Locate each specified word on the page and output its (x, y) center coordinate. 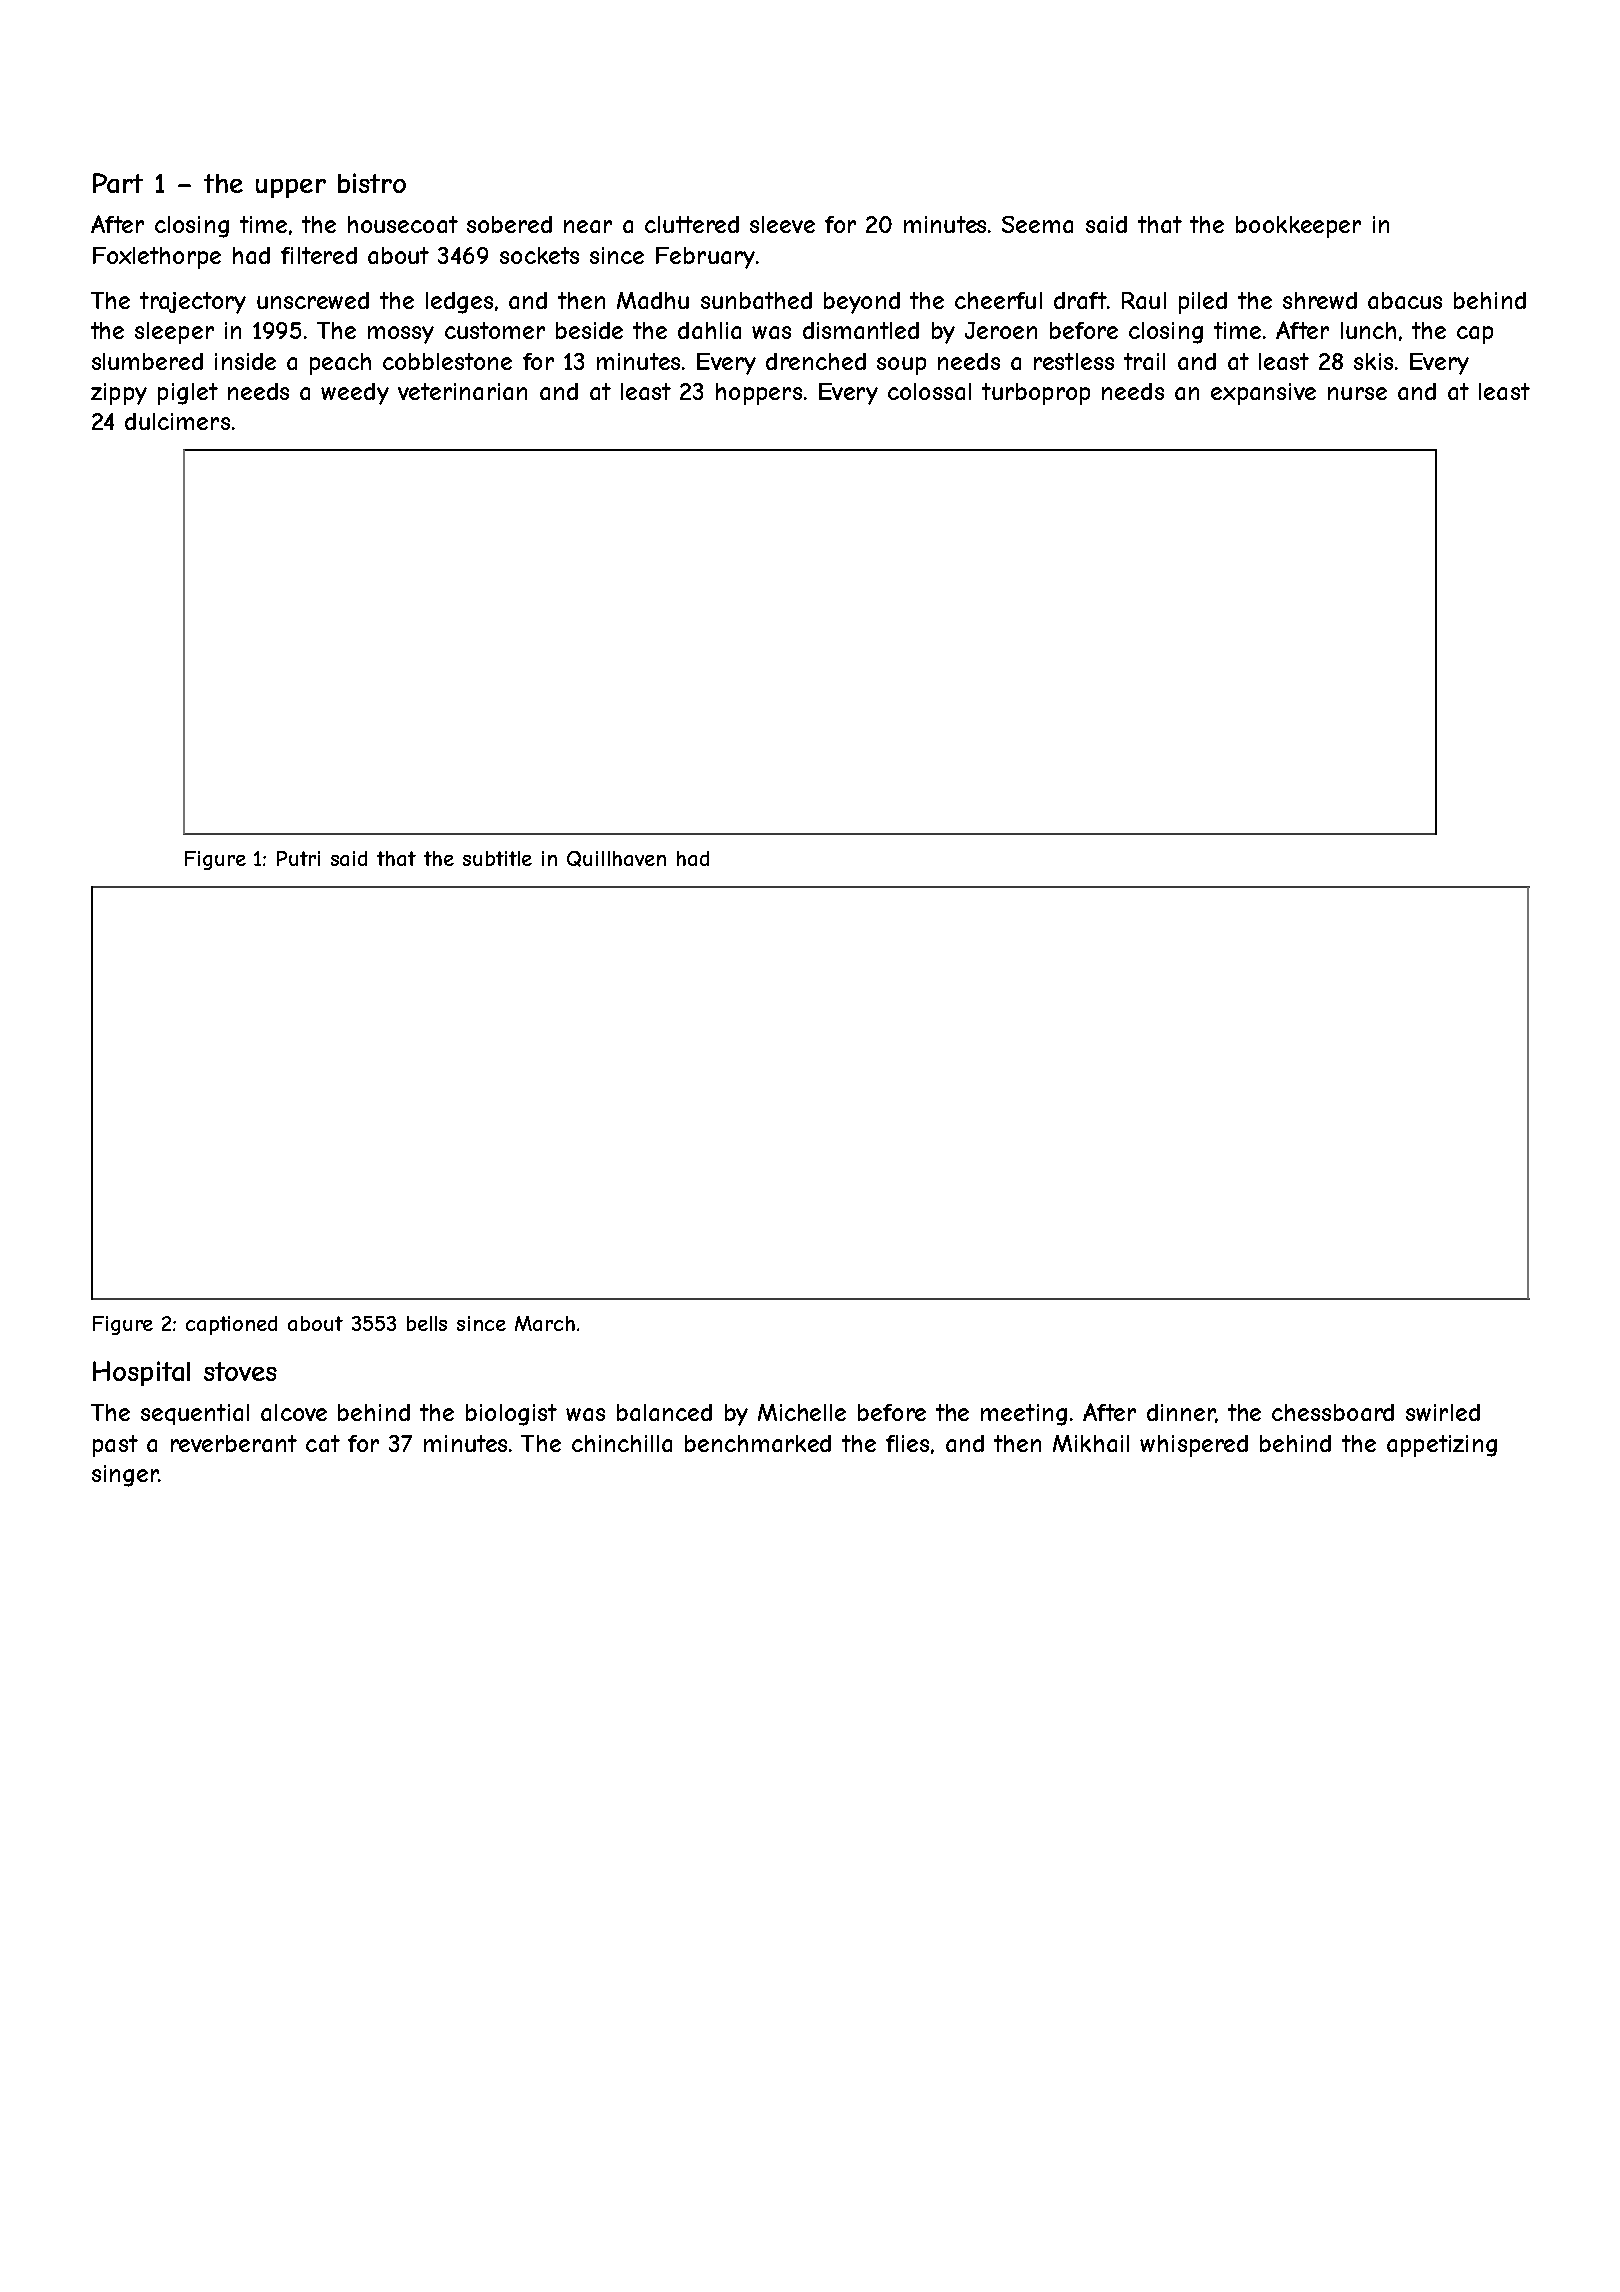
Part (118, 183)
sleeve (782, 224)
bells (427, 1323)
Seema (1037, 224)
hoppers (759, 394)
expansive (1263, 394)
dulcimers (177, 421)
